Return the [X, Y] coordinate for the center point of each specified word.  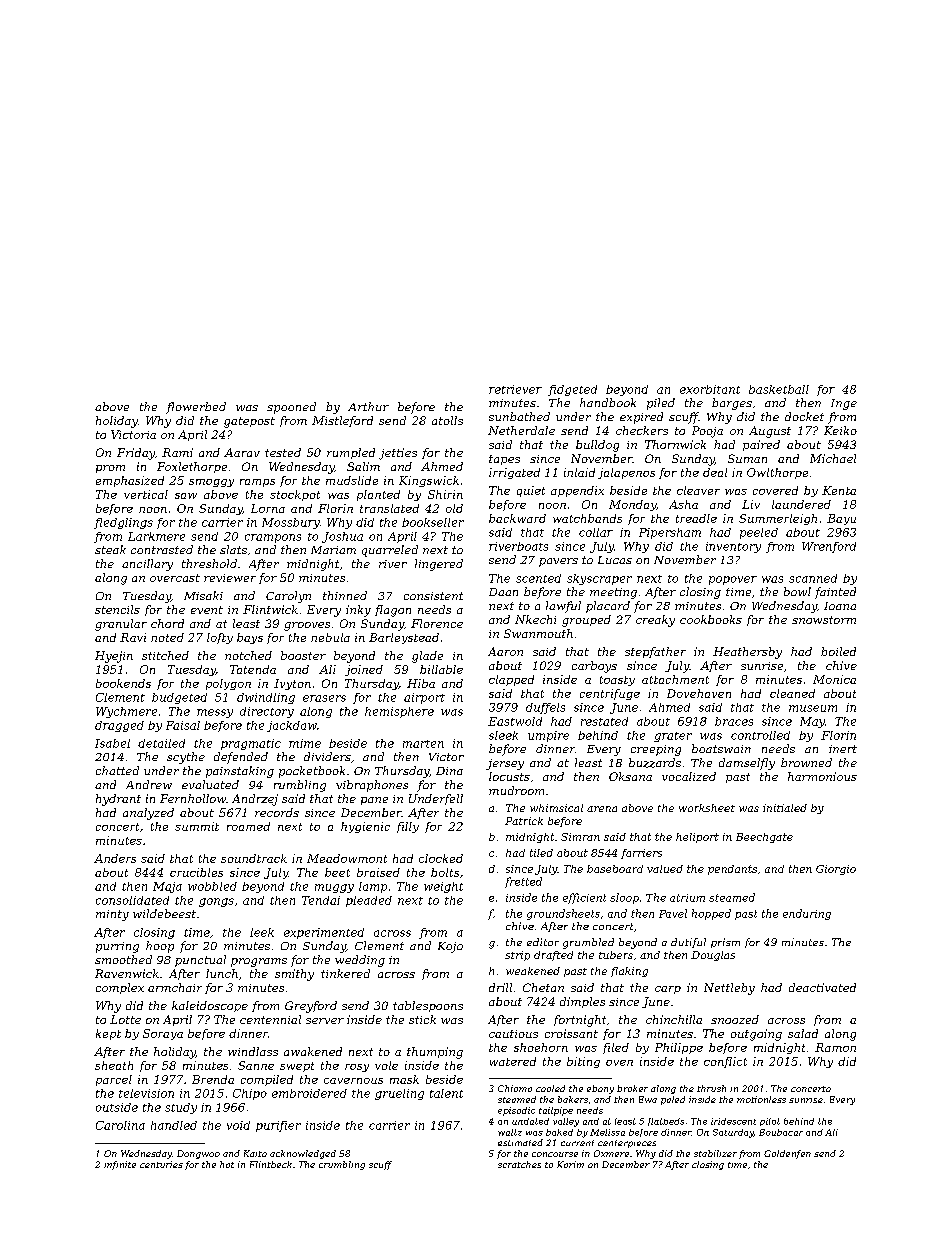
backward [517, 518]
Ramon [835, 1047]
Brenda [213, 1079]
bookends [123, 683]
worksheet [707, 808]
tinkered [345, 973]
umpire [548, 736]
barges [732, 404]
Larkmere [156, 536]
